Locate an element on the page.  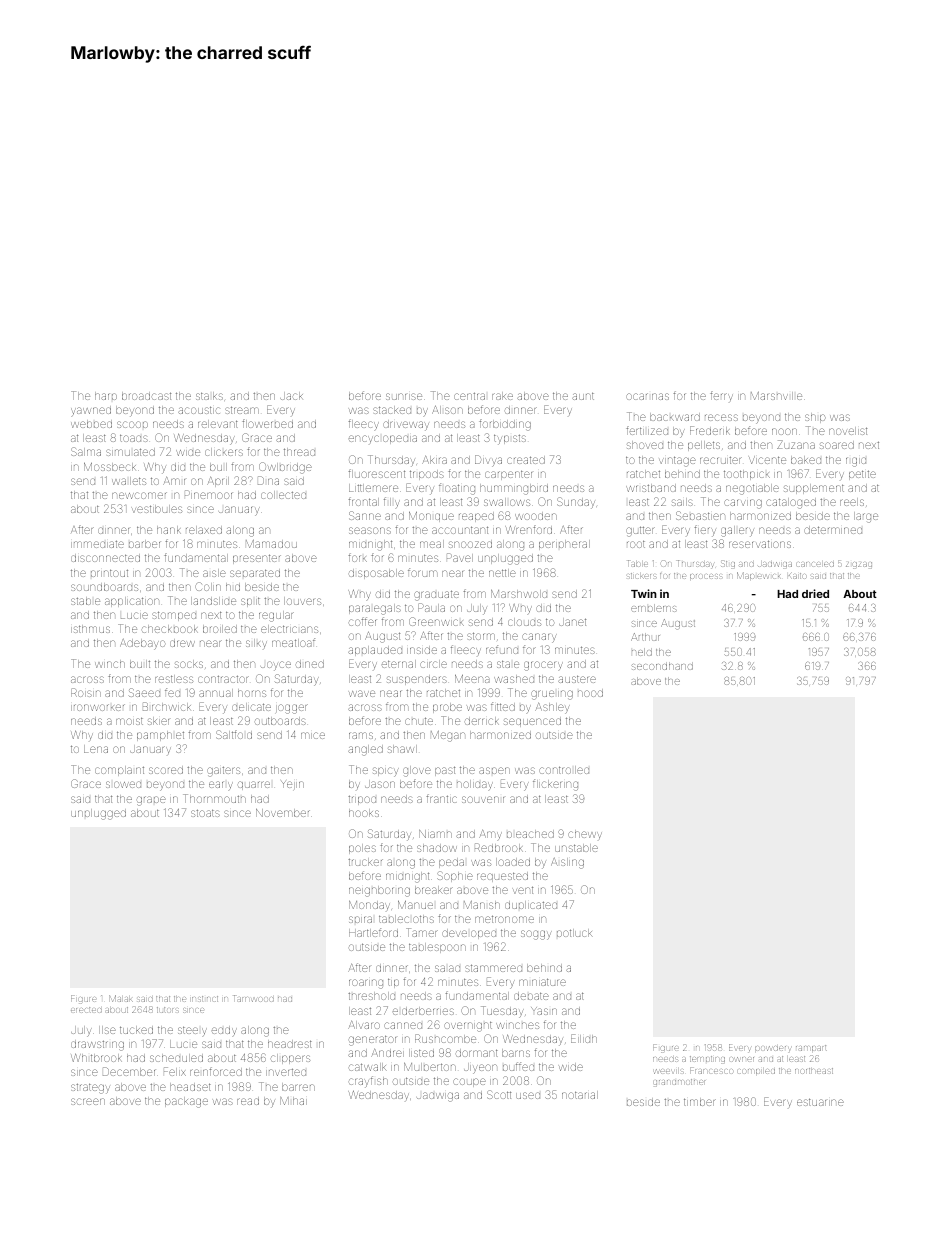
probe is located at coordinates (447, 708).
